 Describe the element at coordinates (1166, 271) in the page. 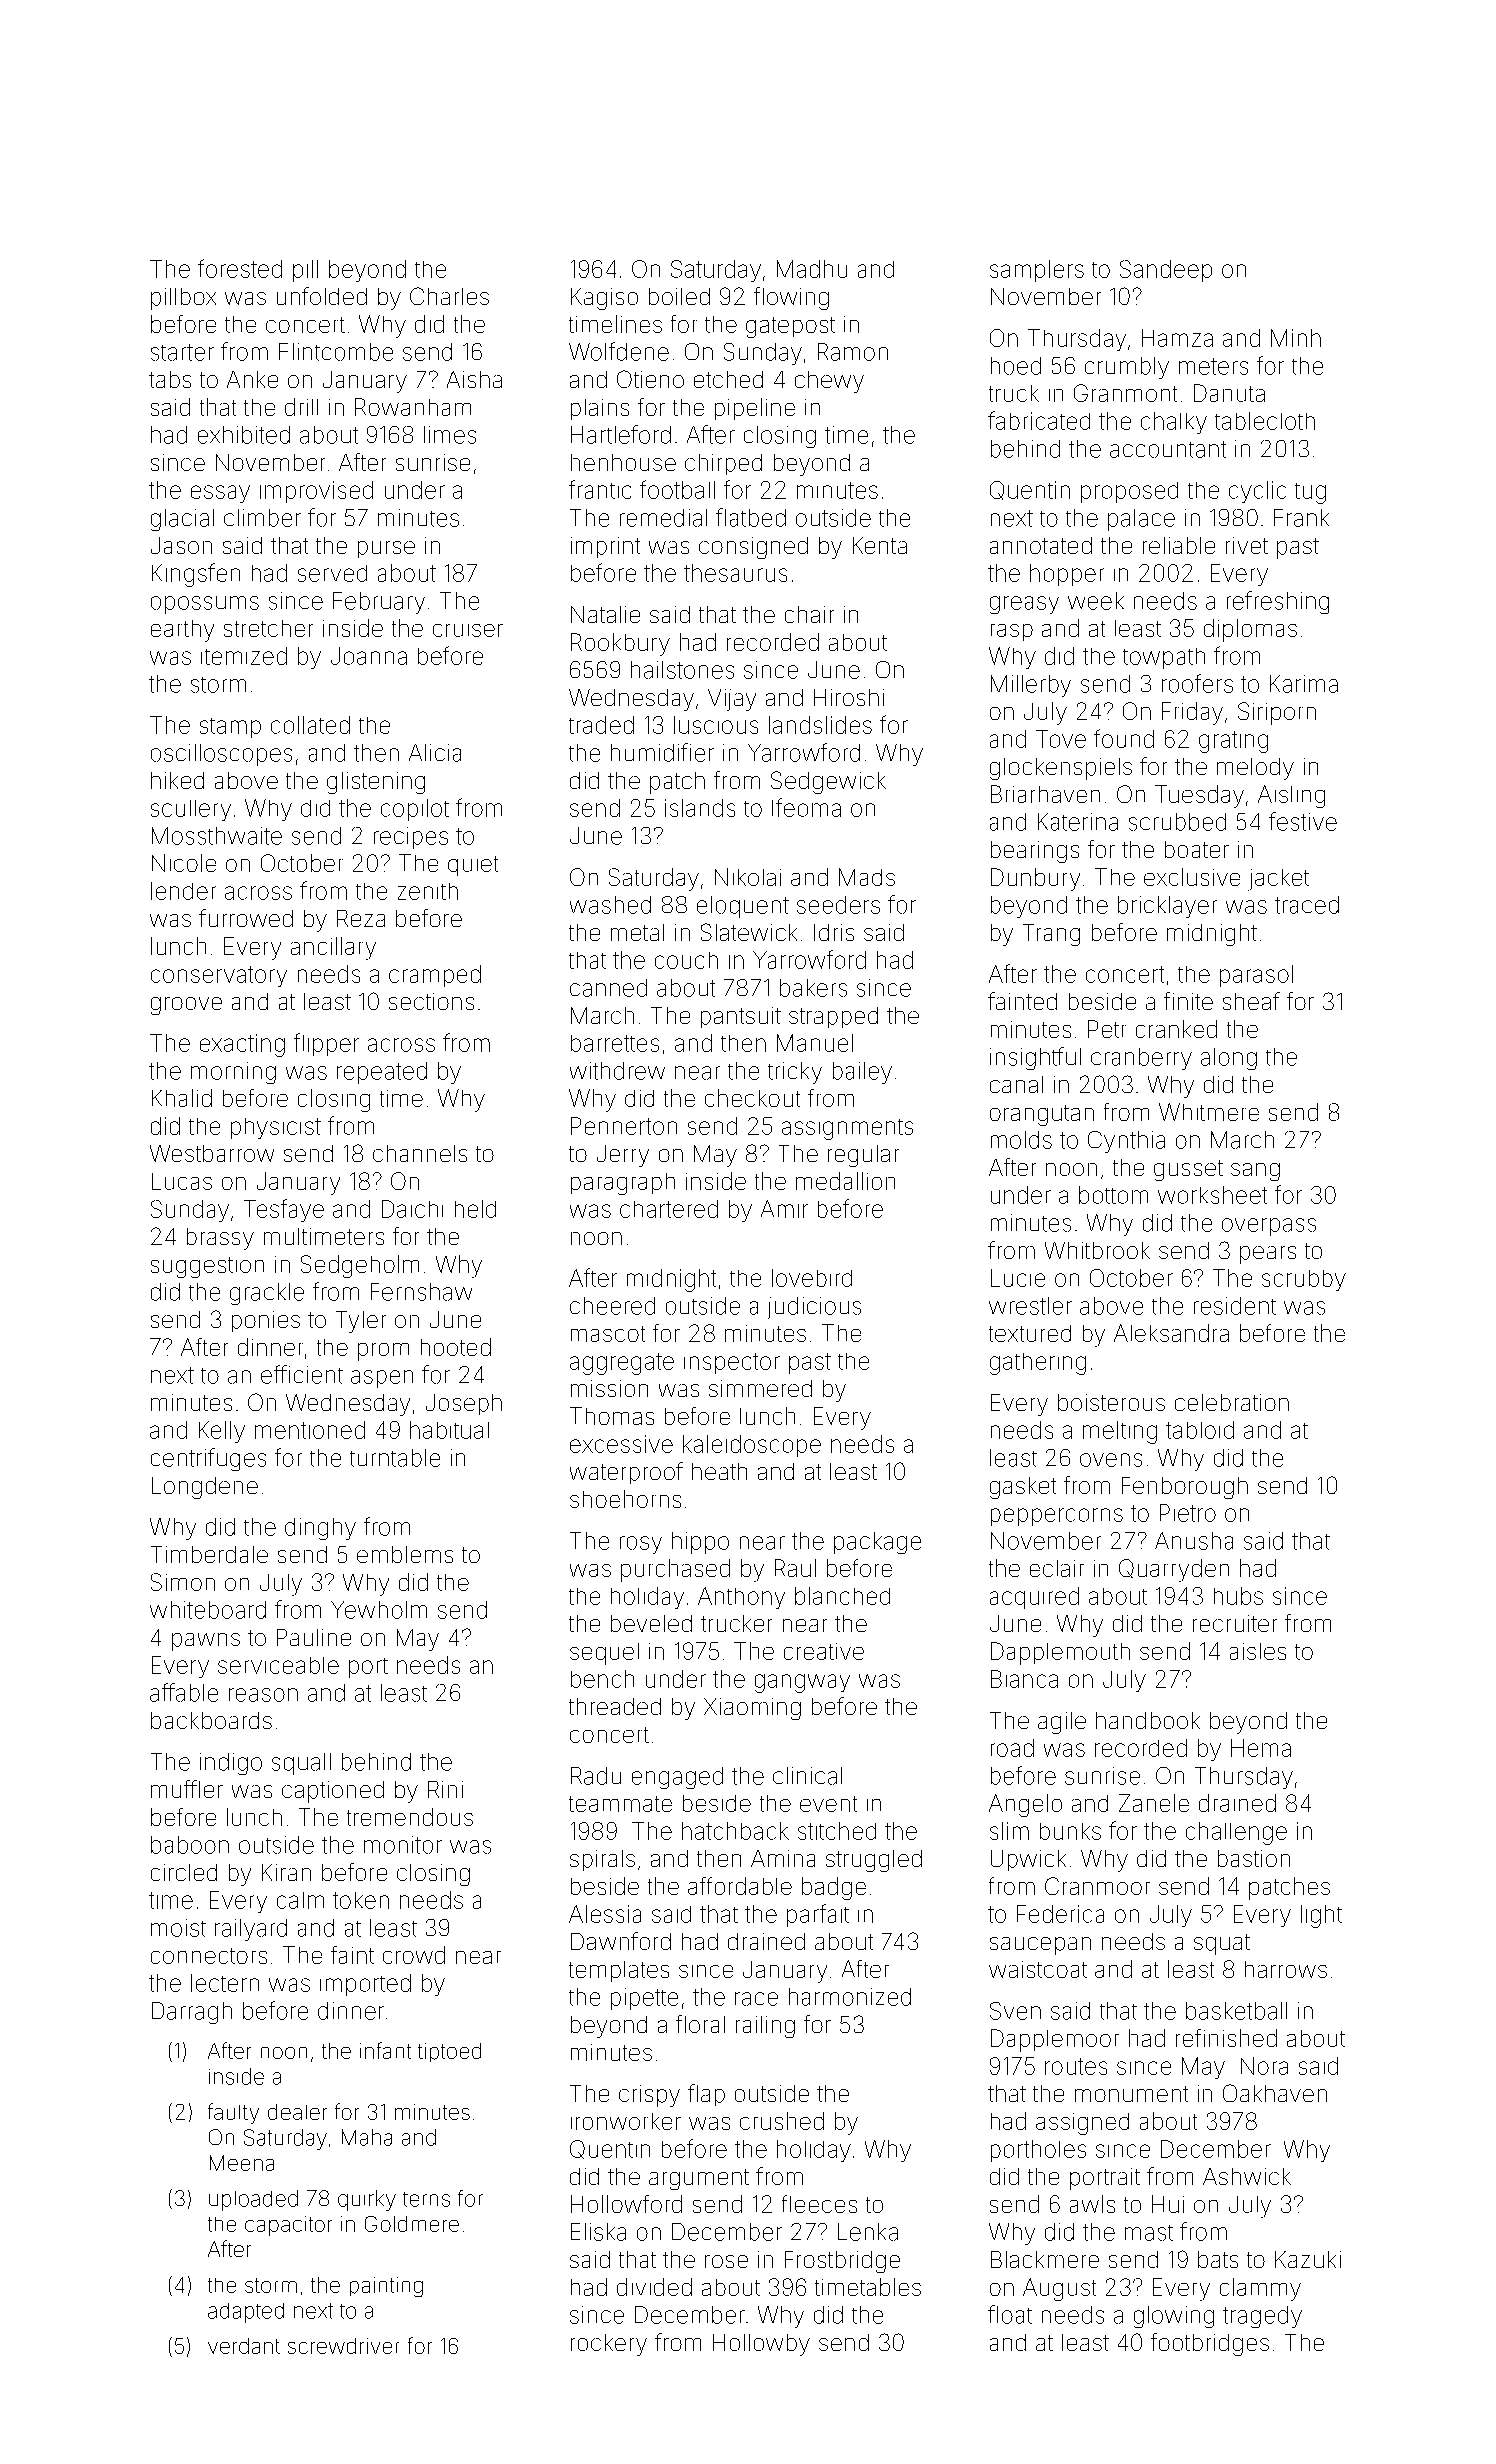

I see `Sandeep` at that location.
